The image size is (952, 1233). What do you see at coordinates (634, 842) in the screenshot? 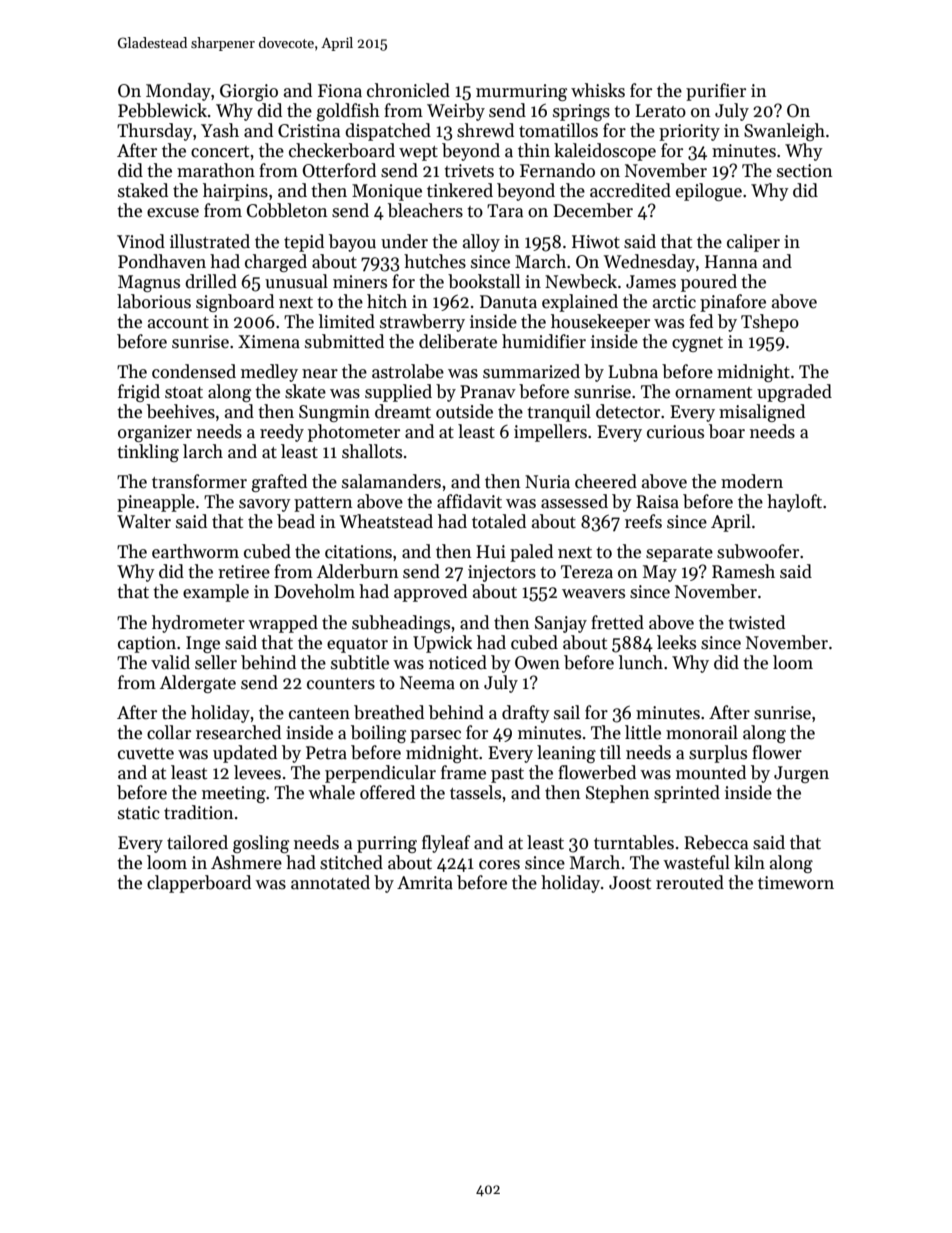
I see `turntables` at bounding box center [634, 842].
